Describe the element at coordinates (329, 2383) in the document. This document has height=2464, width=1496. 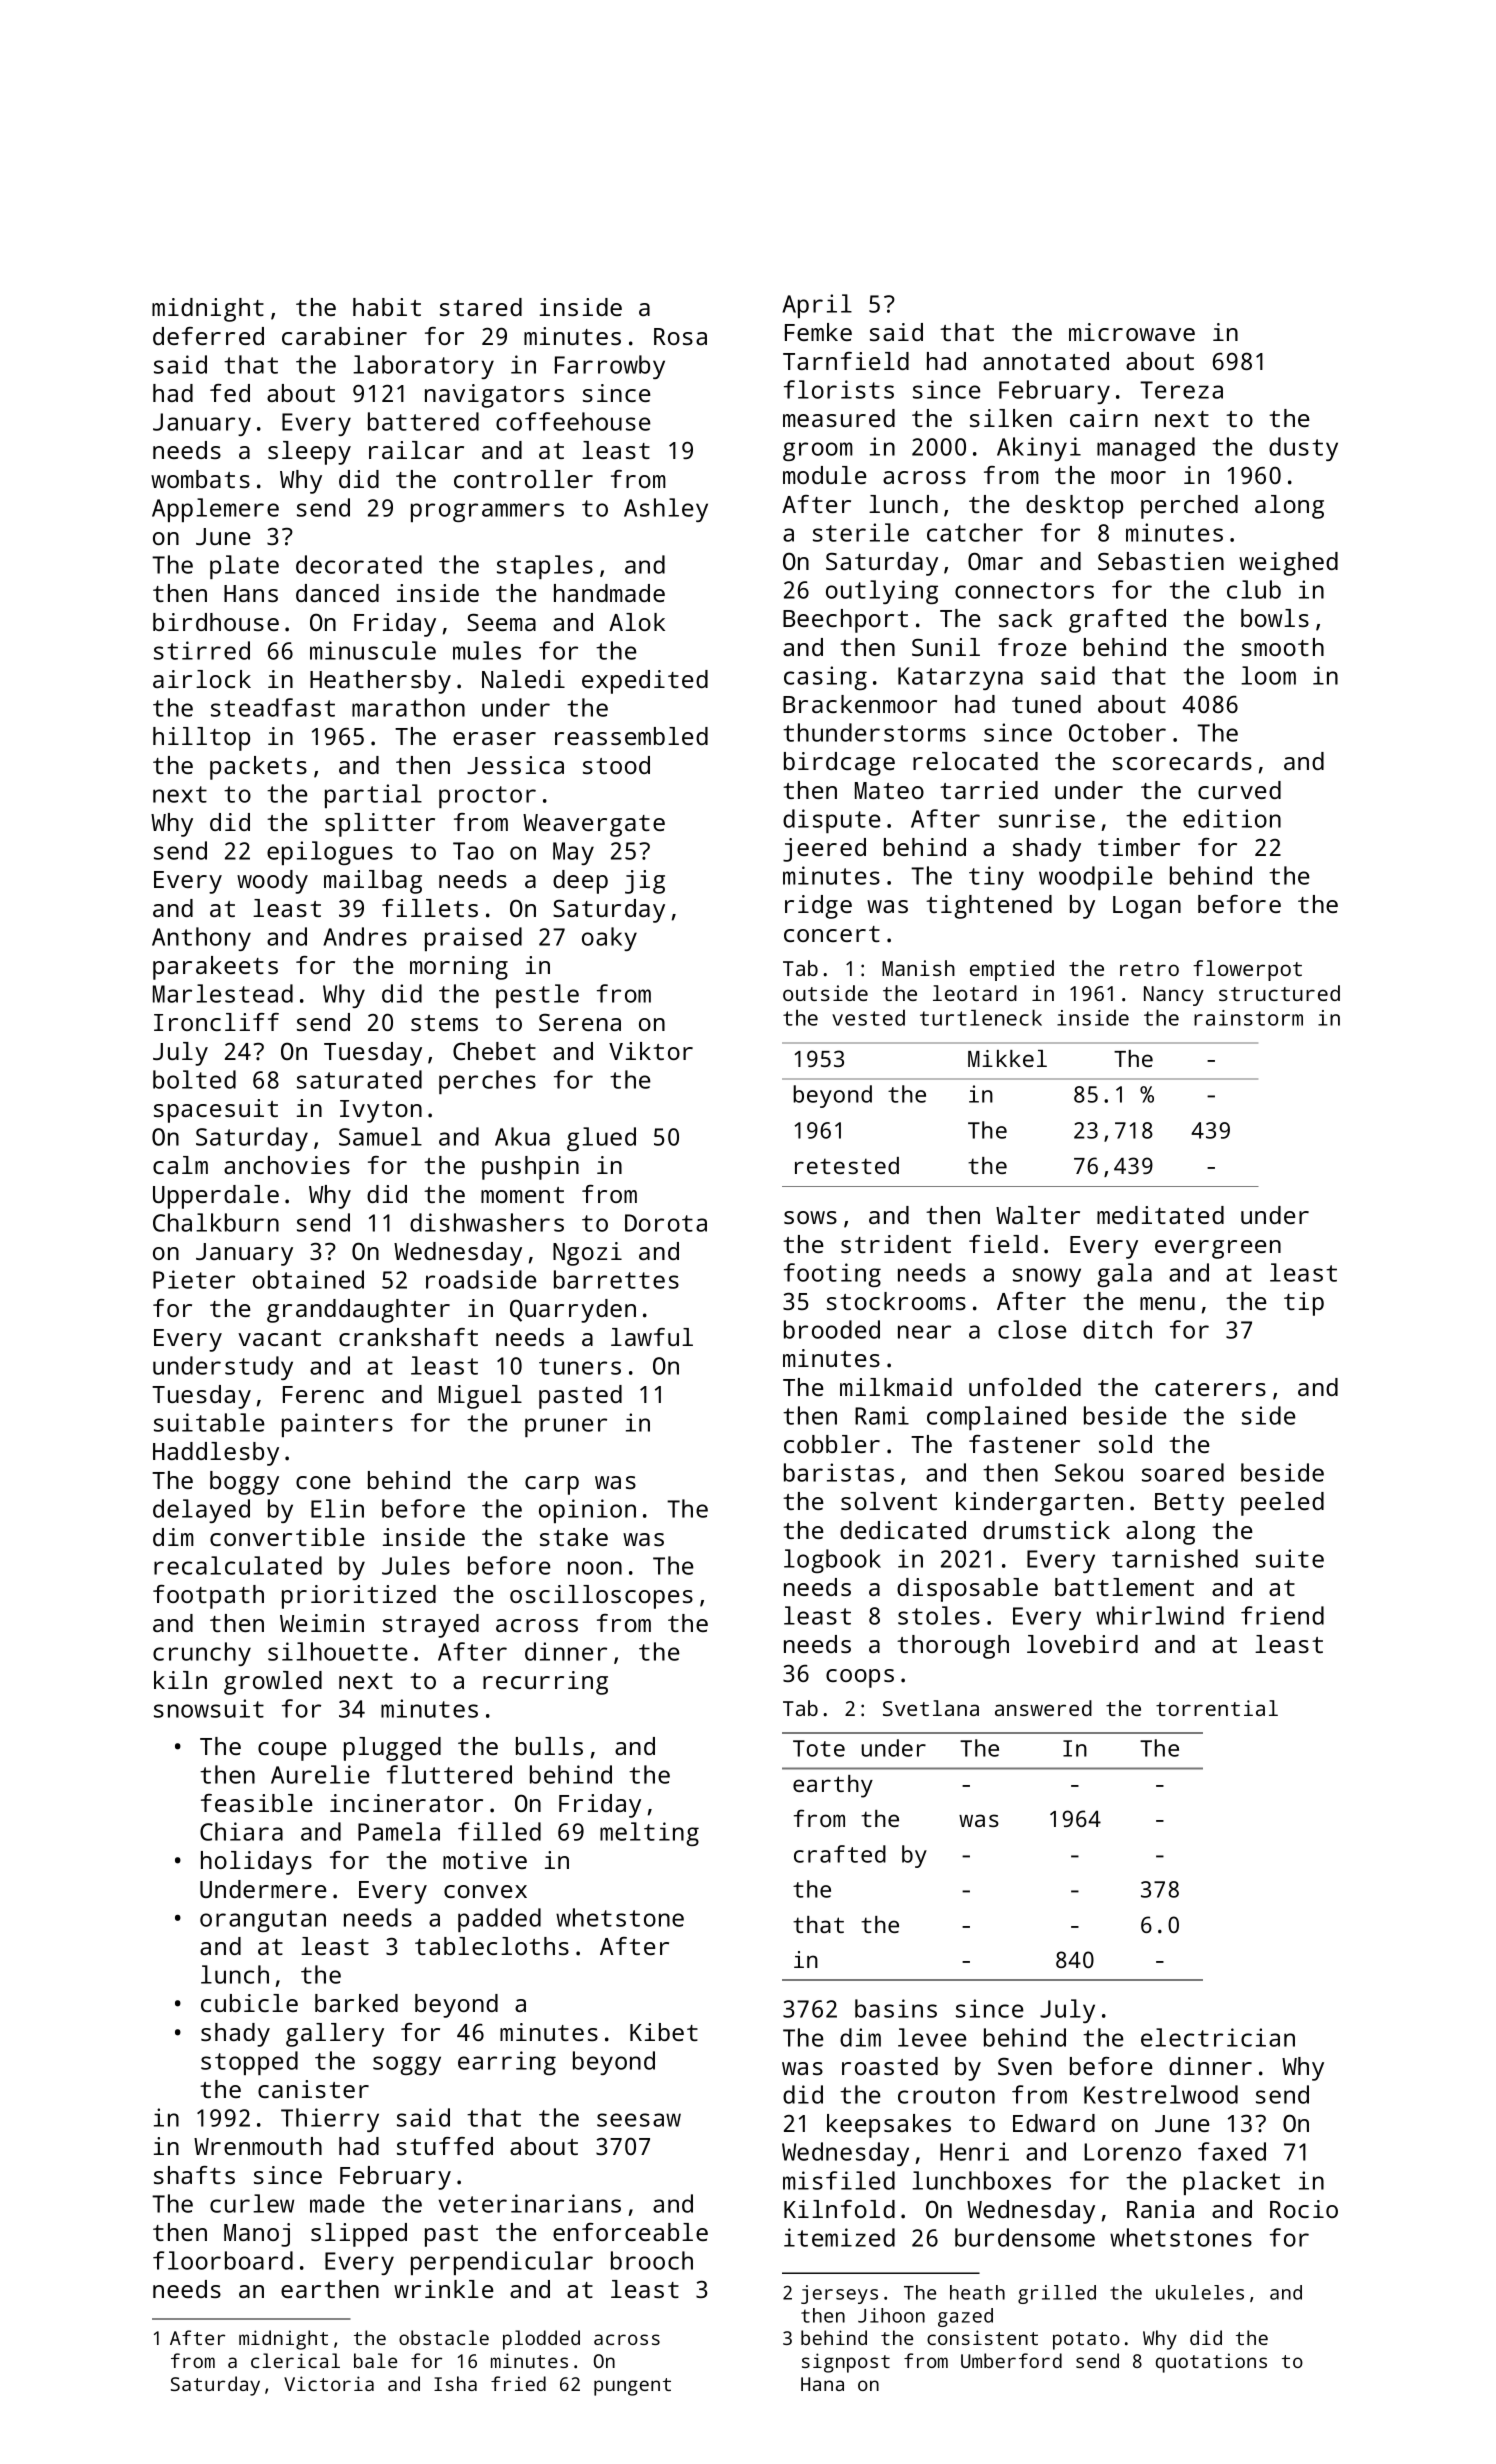
I see `Victoria` at that location.
